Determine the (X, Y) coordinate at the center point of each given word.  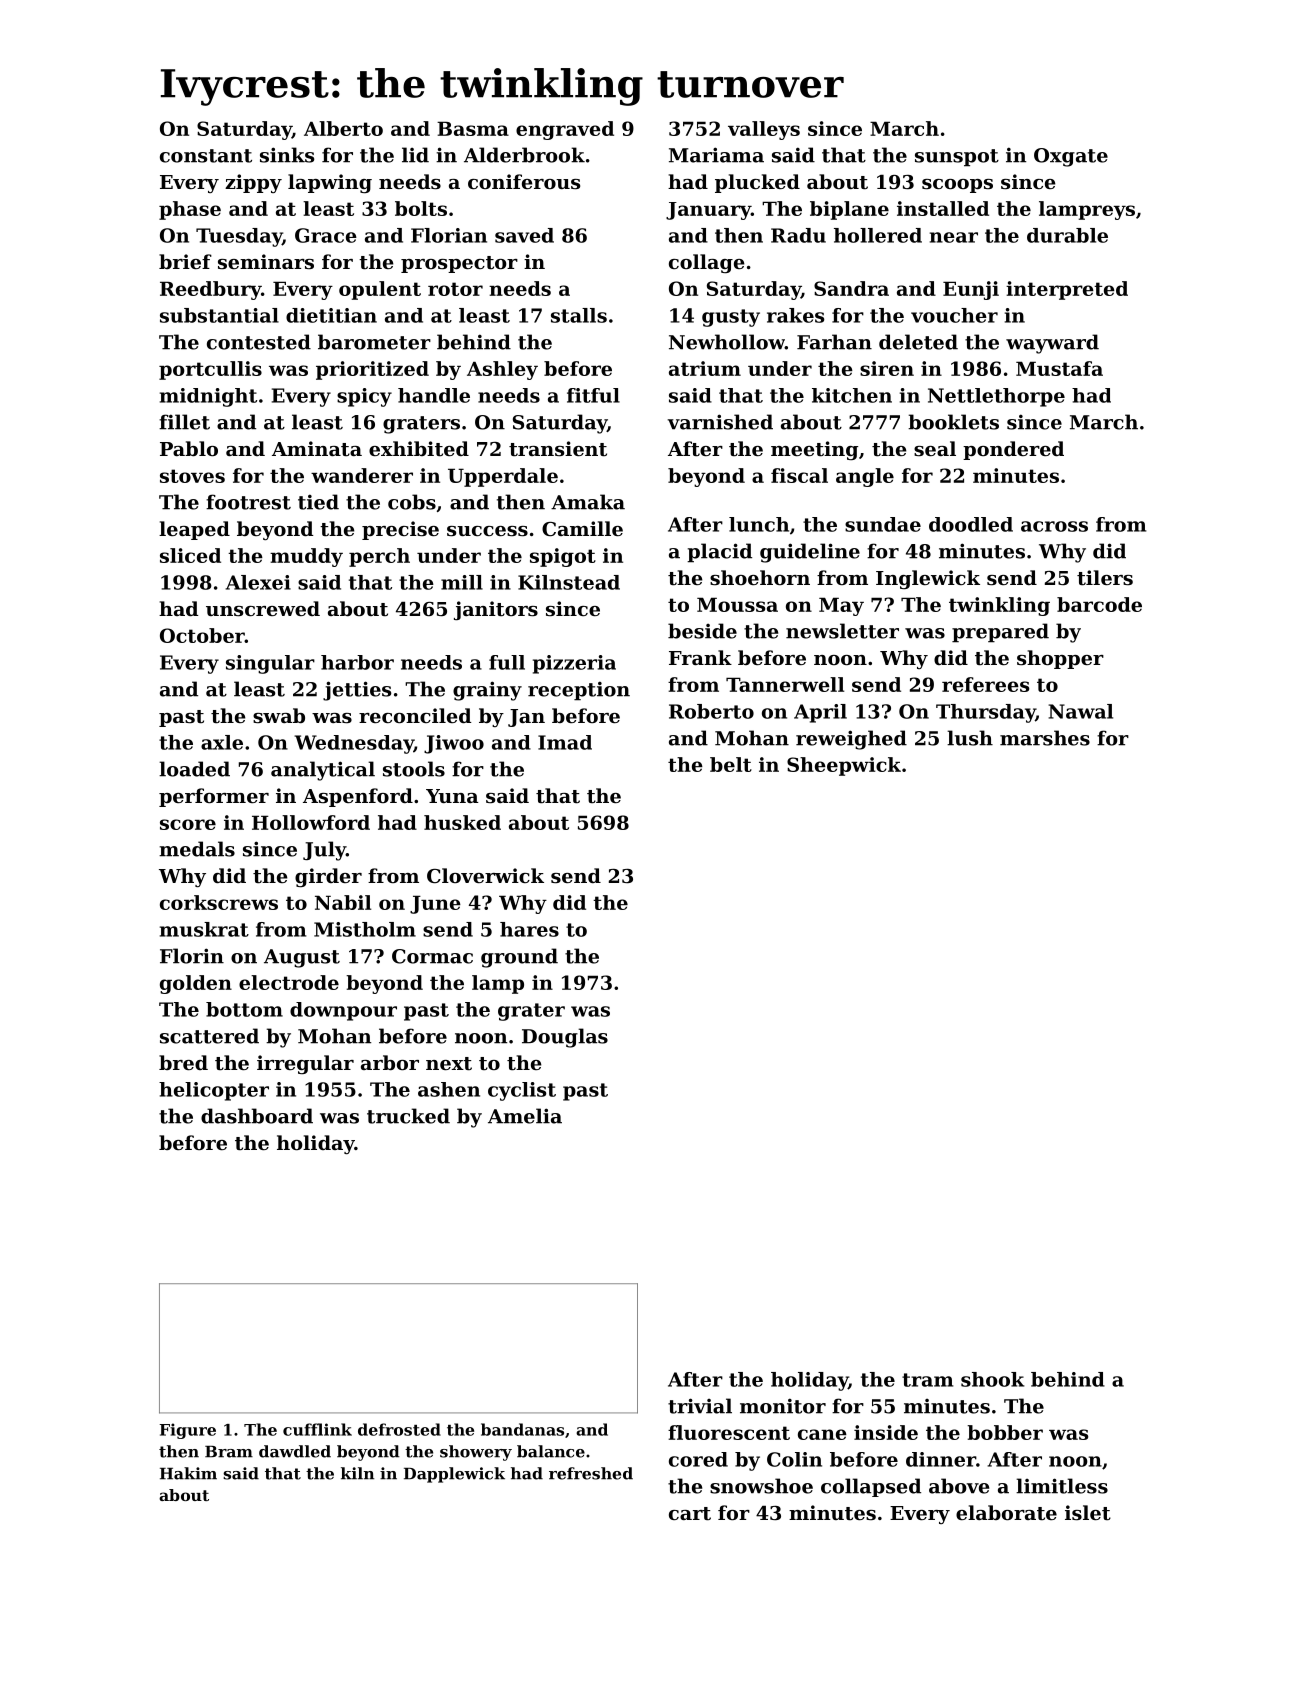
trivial (700, 1406)
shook (993, 1379)
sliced (190, 555)
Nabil (343, 902)
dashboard (257, 1116)
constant (206, 156)
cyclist (522, 1091)
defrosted (399, 1429)
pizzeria (574, 664)
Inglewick (928, 579)
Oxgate (1071, 157)
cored (698, 1459)
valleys (764, 130)
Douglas (565, 1038)
